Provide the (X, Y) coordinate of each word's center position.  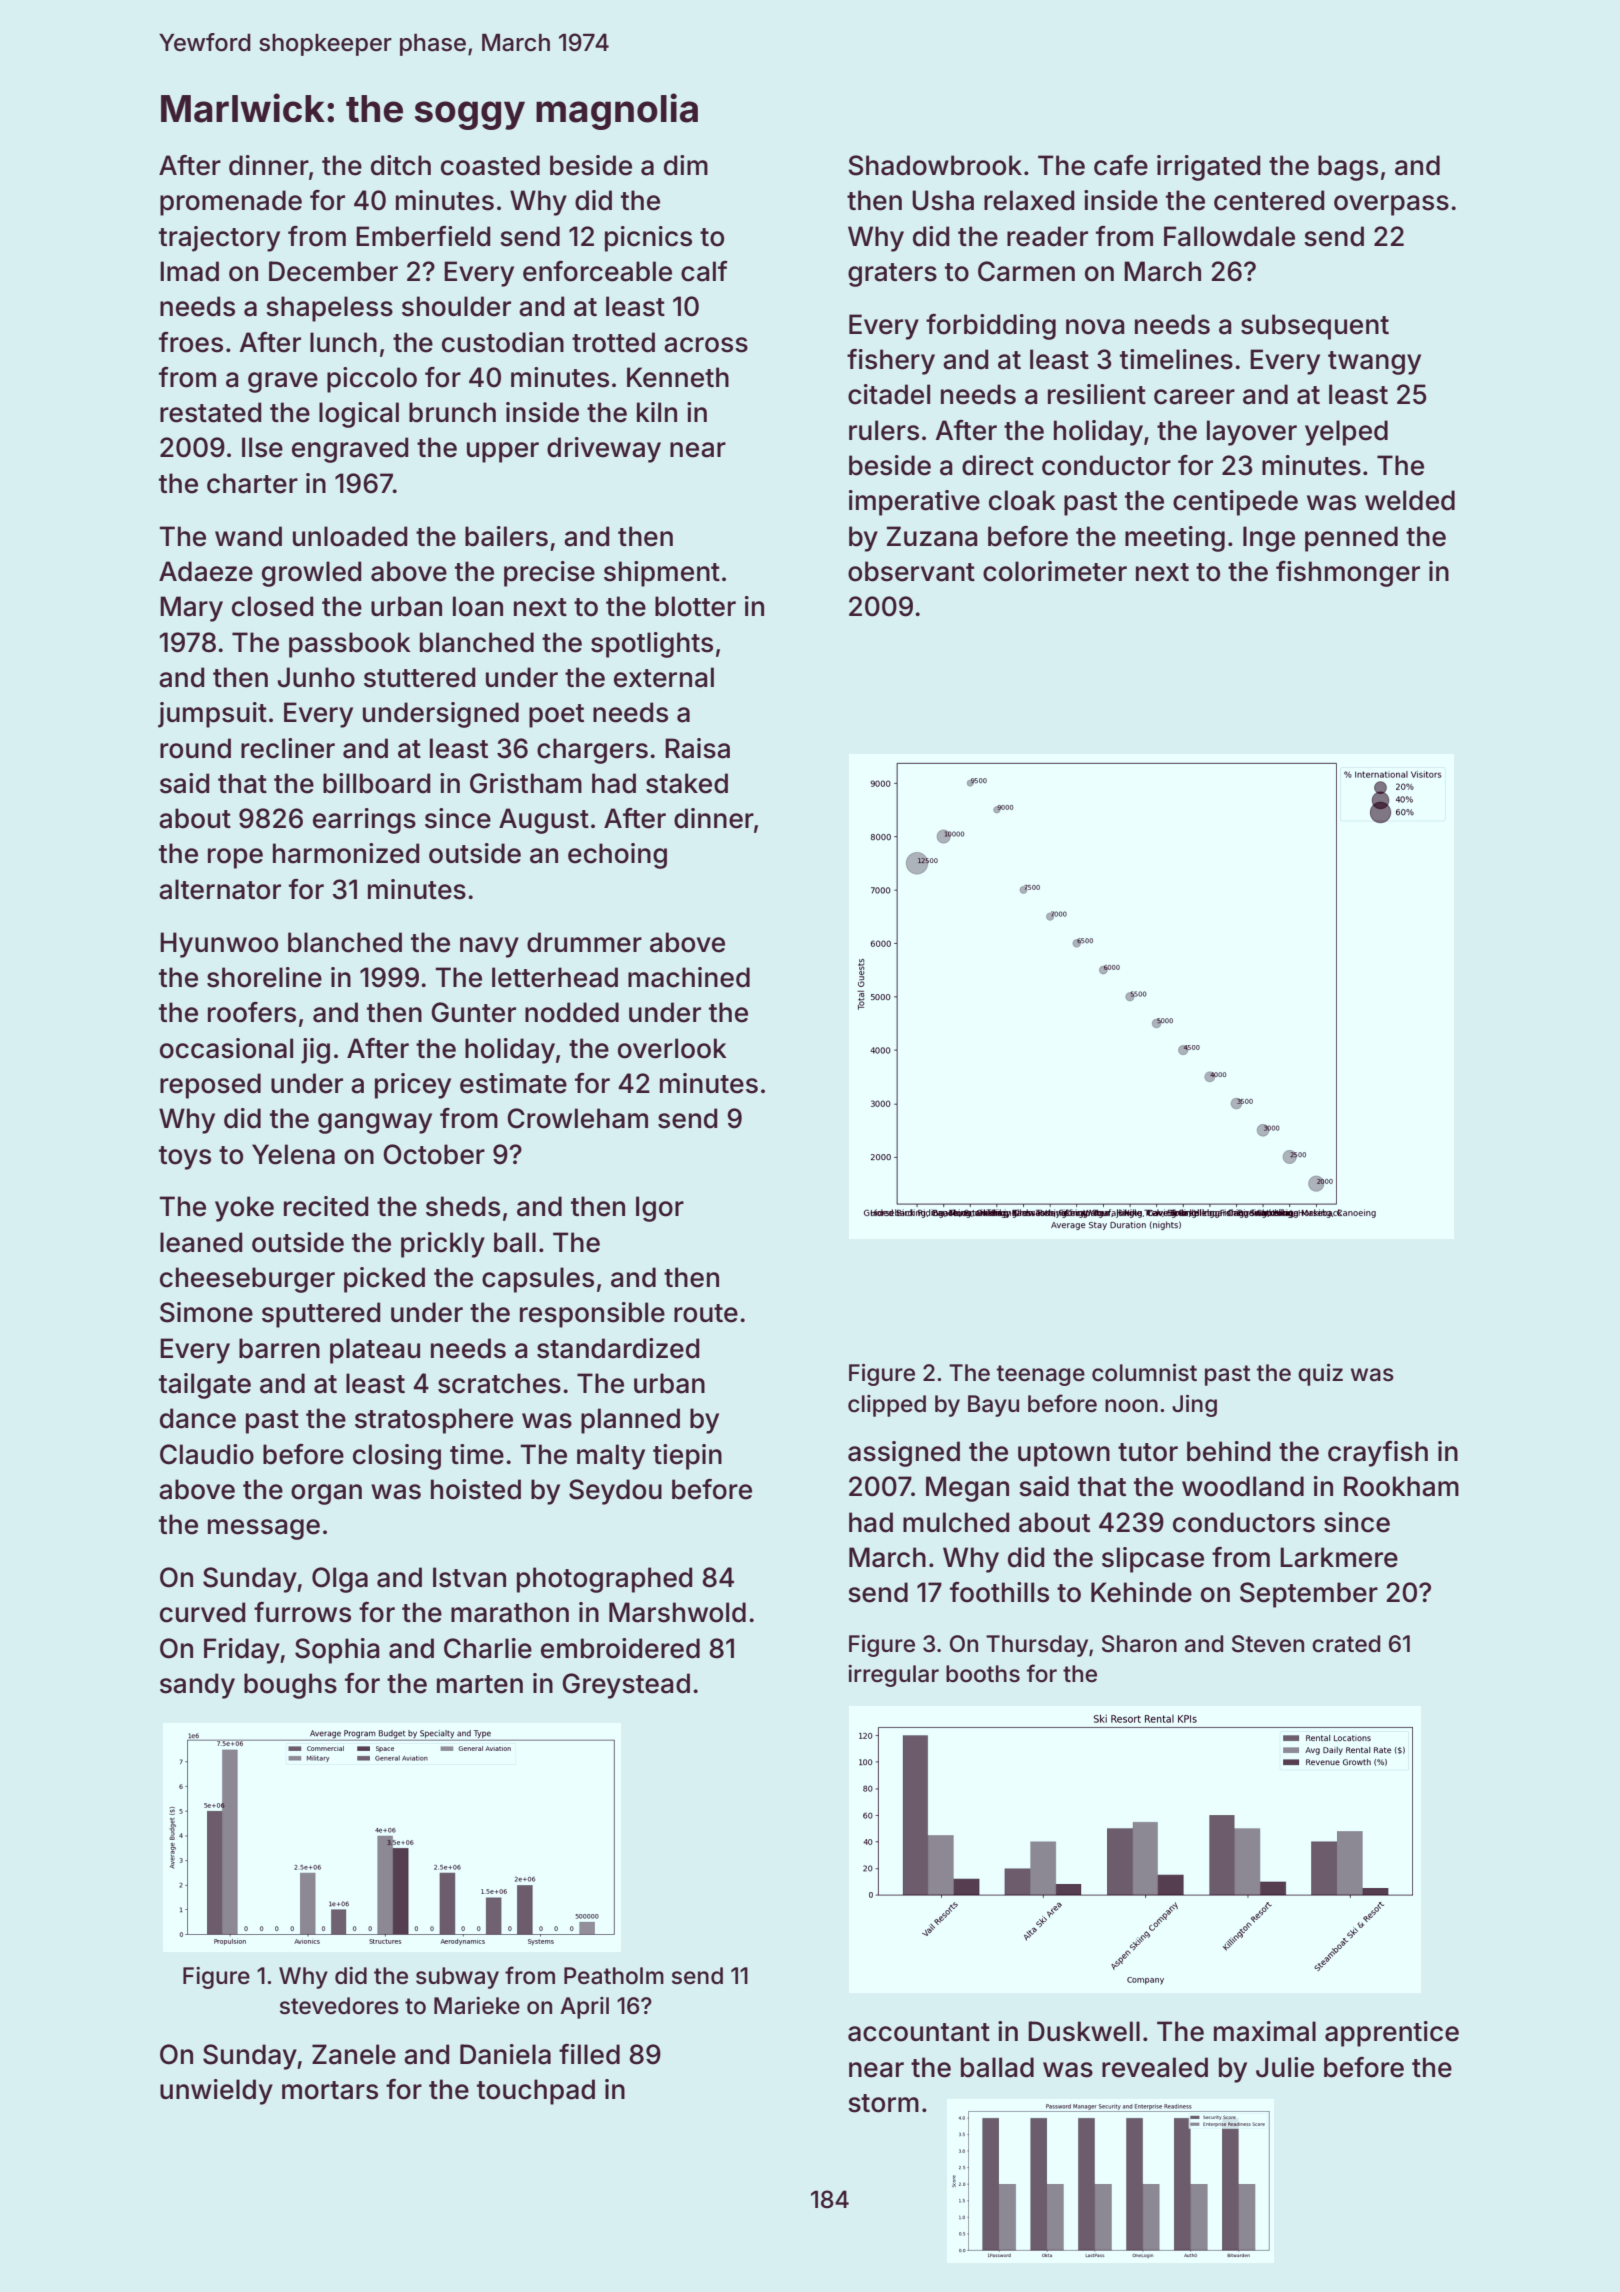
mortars (330, 2090)
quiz (1320, 1375)
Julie (1285, 2067)
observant (911, 571)
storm (883, 2103)
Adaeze (206, 571)
